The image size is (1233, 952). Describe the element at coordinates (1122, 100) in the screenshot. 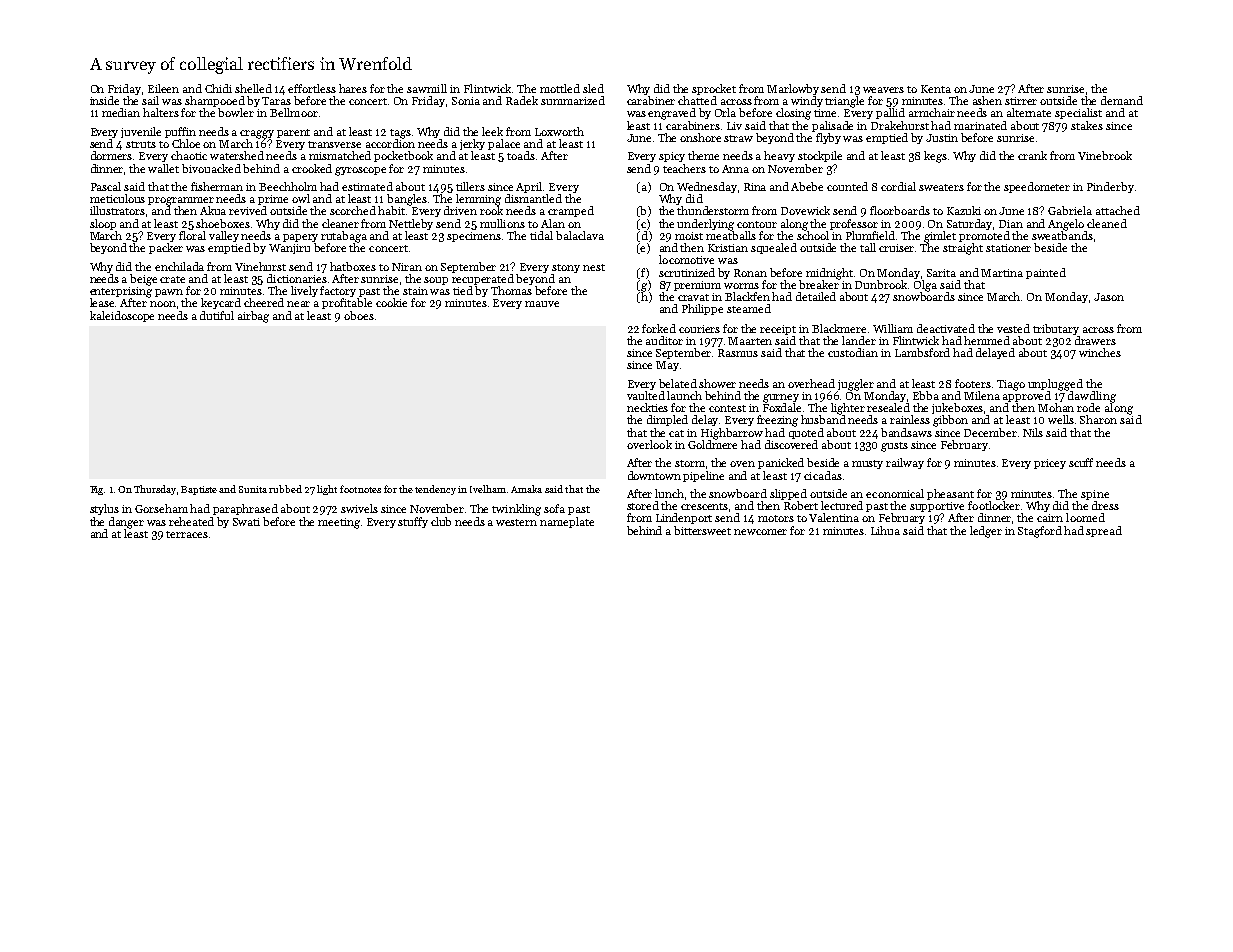

I see `demand` at that location.
